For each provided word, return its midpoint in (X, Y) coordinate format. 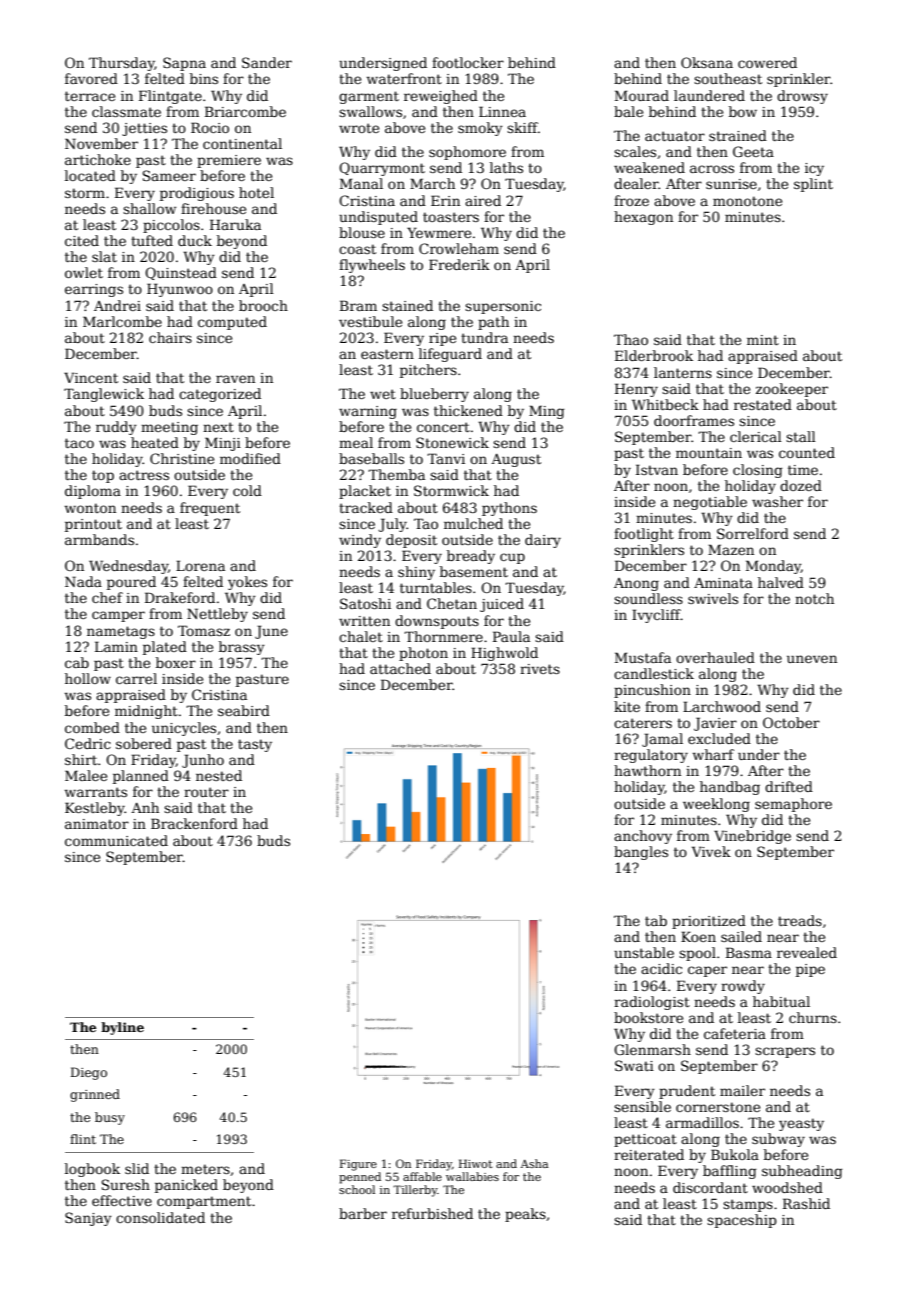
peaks (525, 1215)
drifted (789, 786)
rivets (540, 669)
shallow (149, 208)
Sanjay (88, 1219)
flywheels (372, 266)
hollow (88, 678)
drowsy (802, 97)
